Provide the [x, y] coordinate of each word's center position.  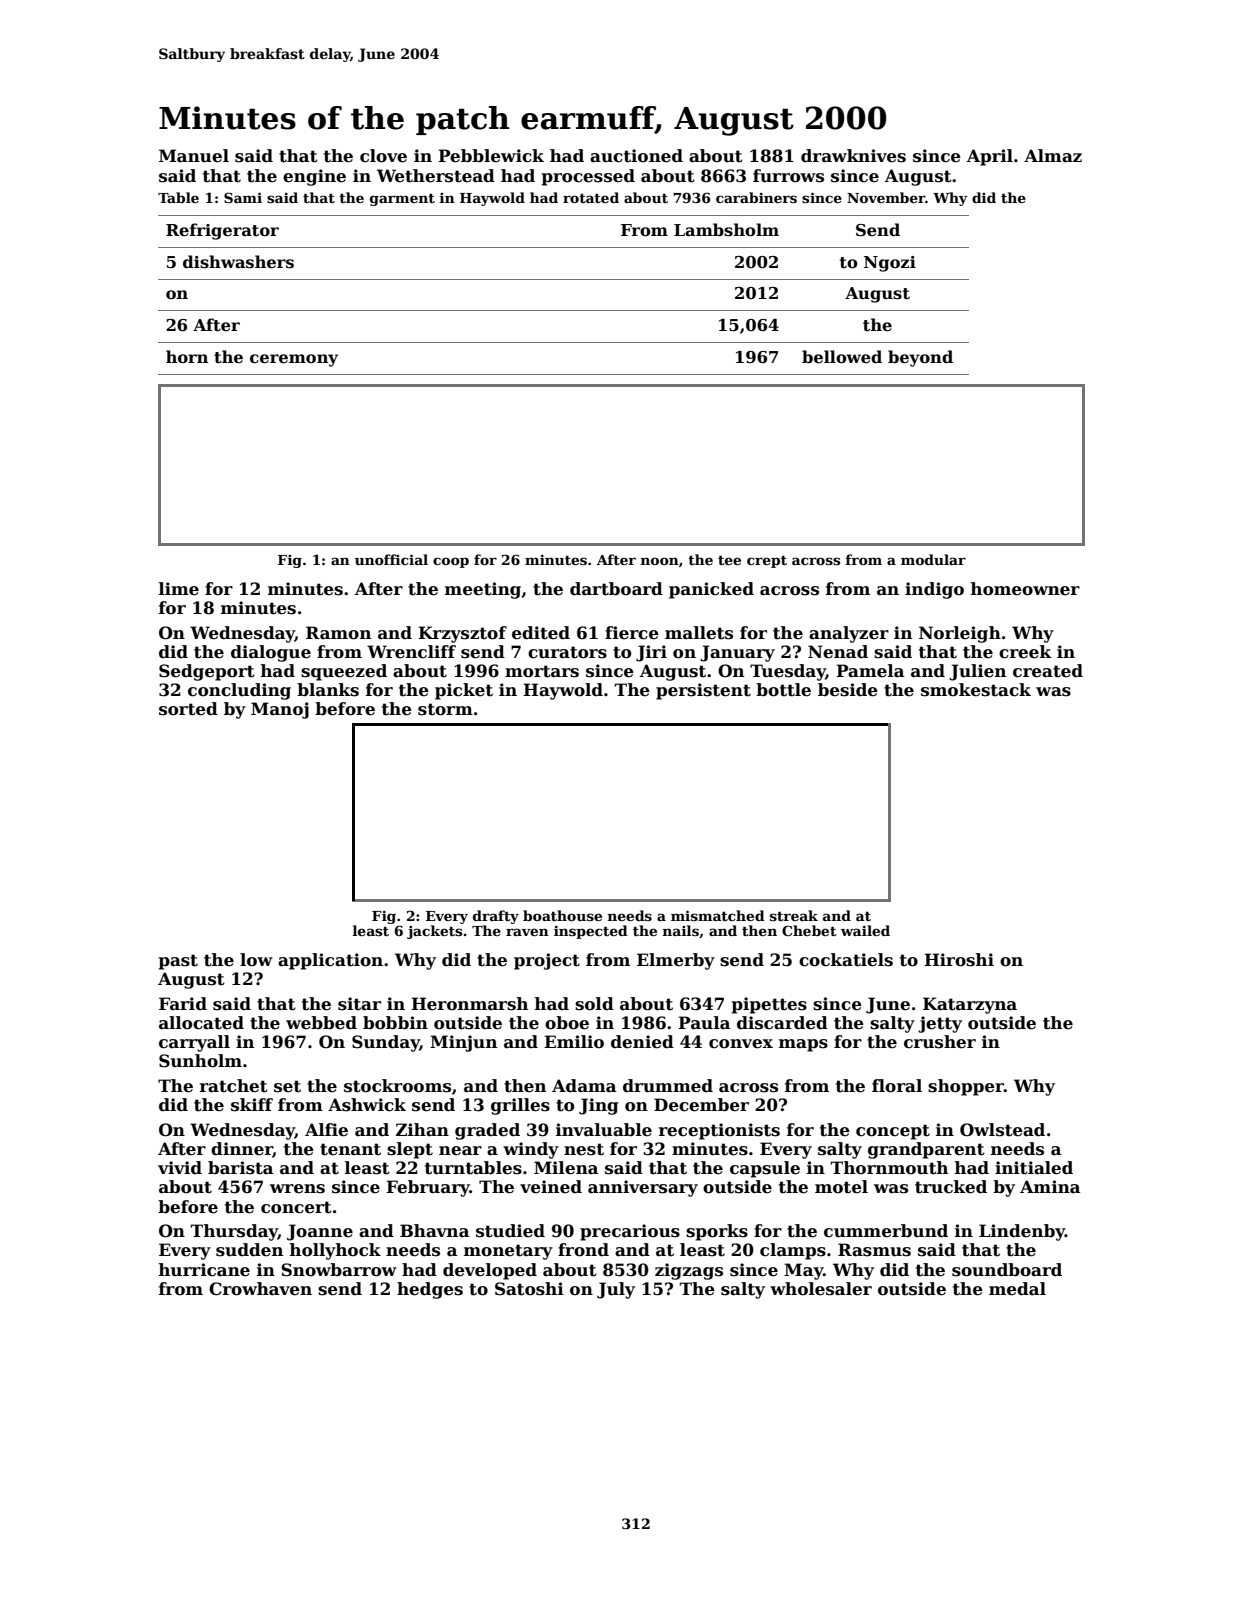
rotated [591, 197]
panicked [711, 590]
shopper [966, 1087]
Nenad [838, 652]
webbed [321, 1023]
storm [445, 709]
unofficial [391, 559]
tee [729, 560]
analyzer [849, 634]
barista [240, 1168]
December [701, 1105]
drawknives [853, 156]
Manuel [194, 156]
